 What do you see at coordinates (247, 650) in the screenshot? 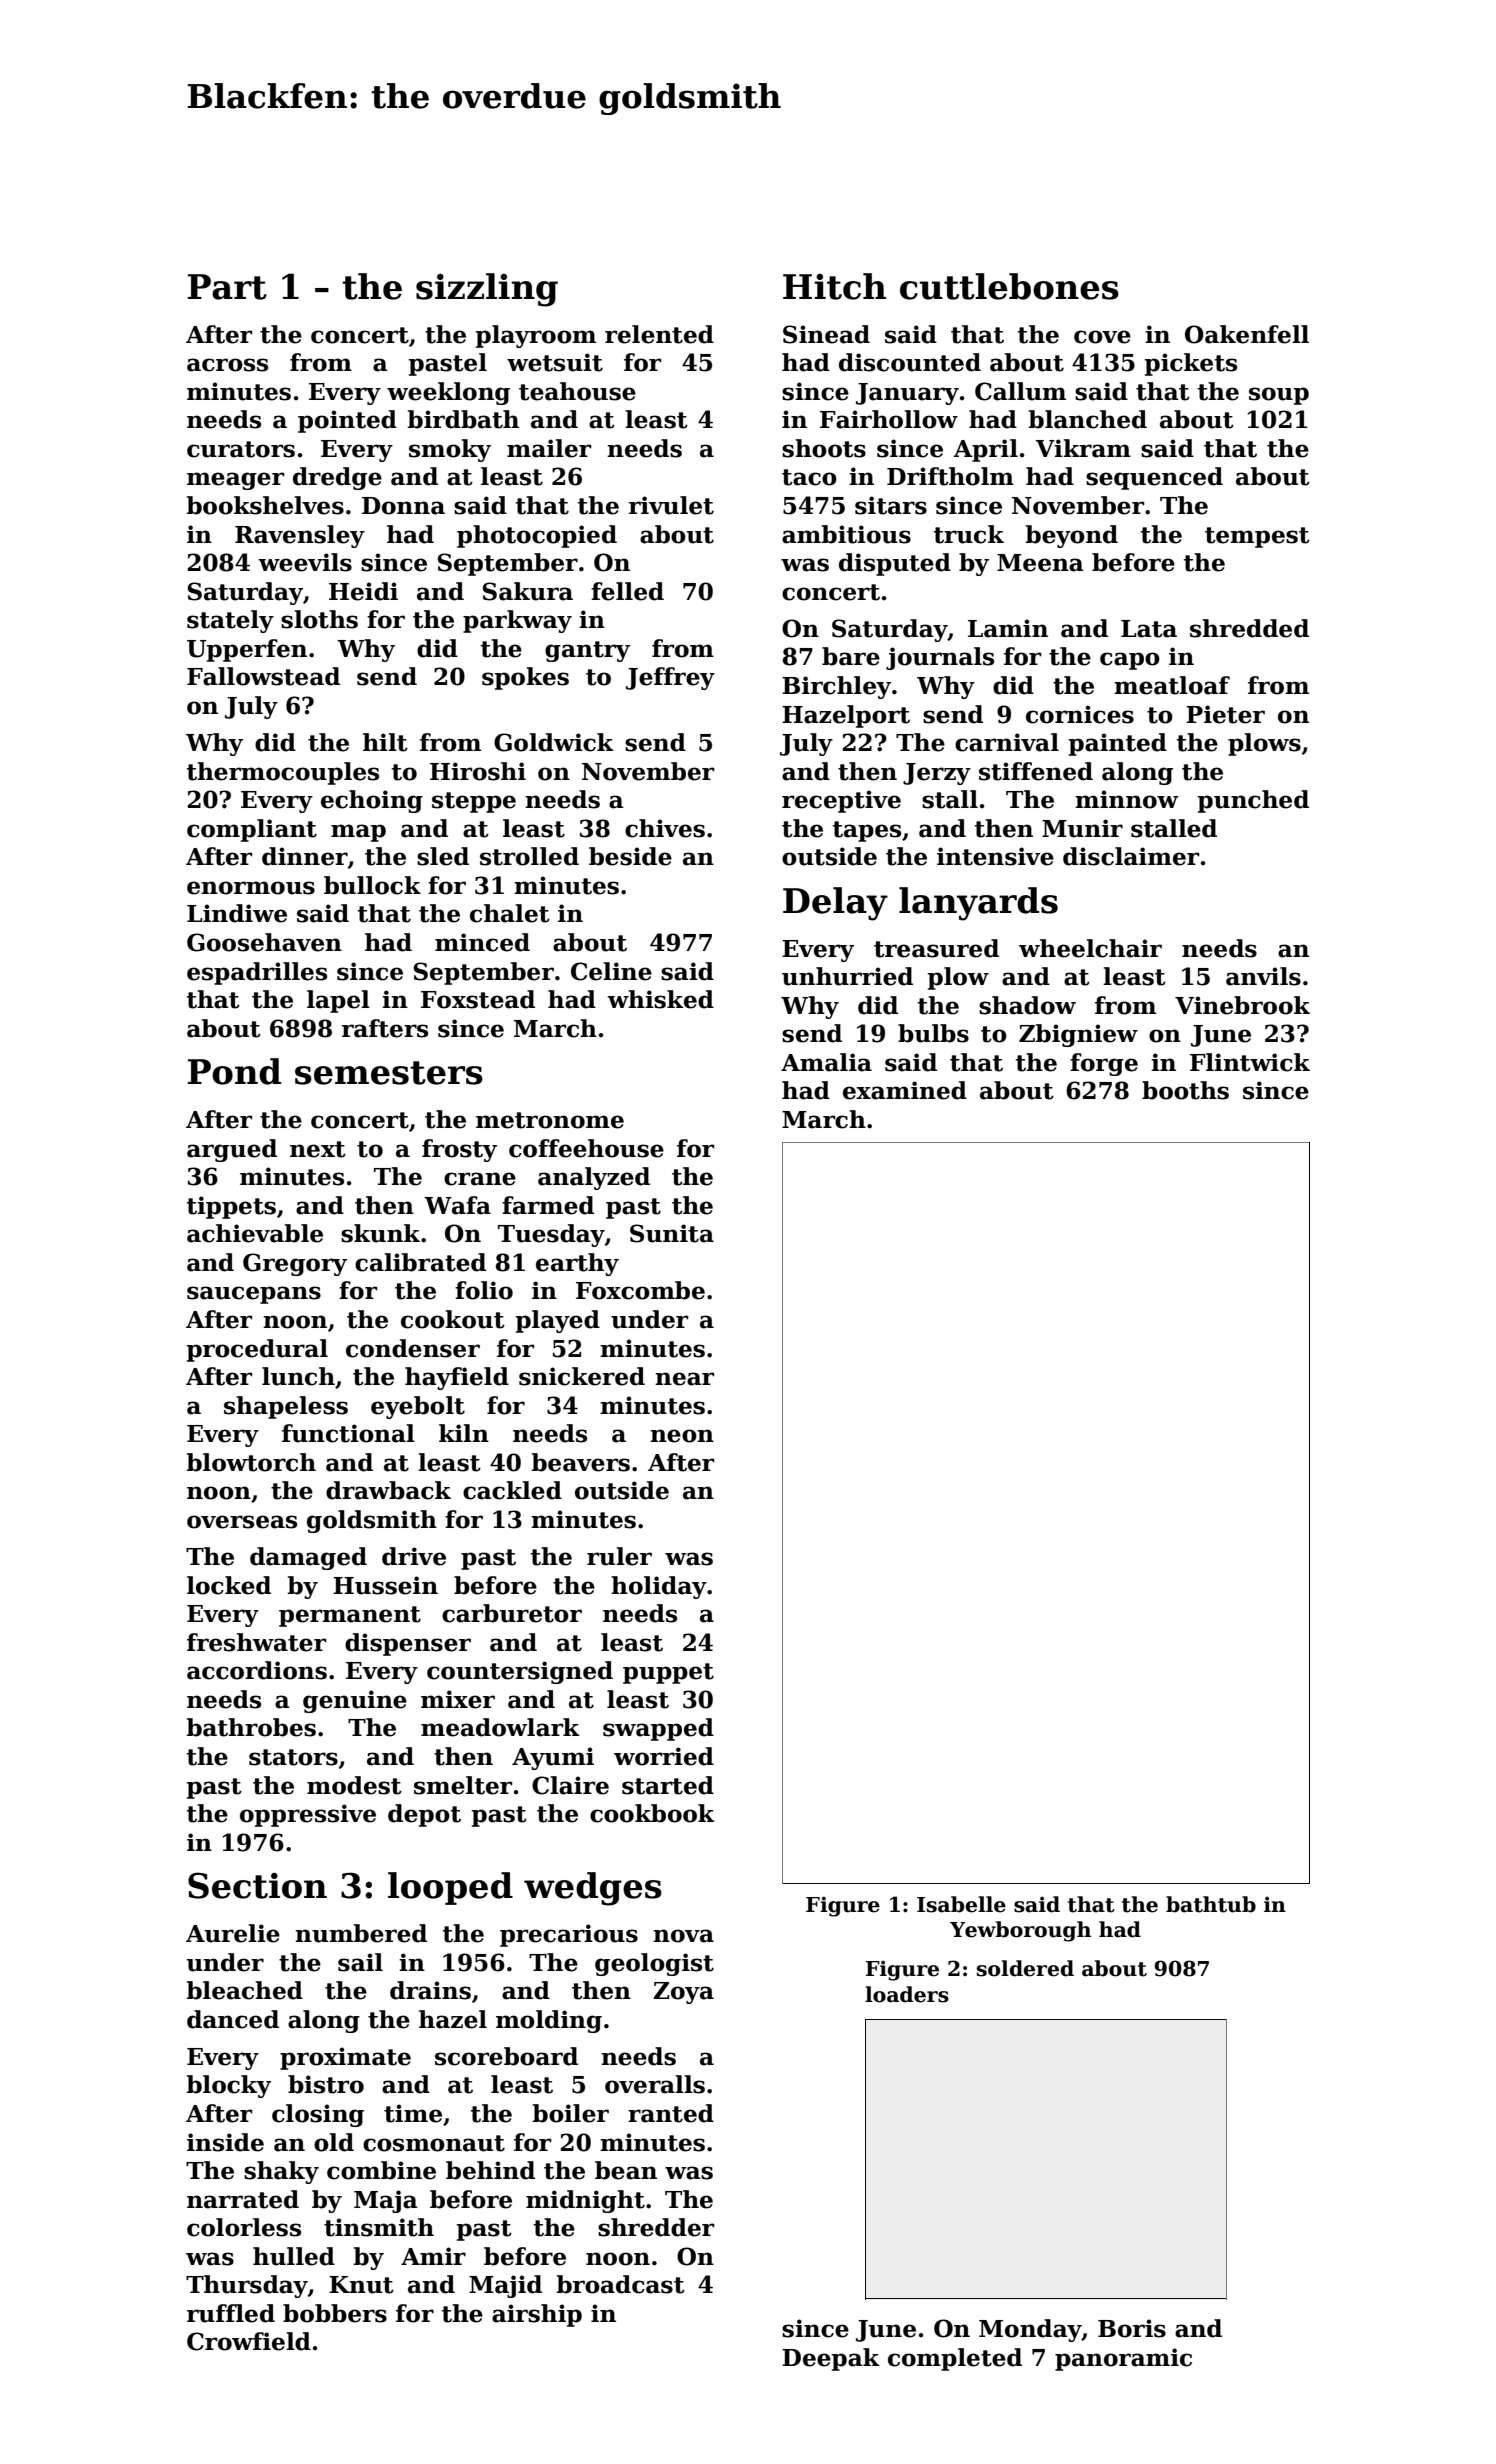
I see `Upperfen` at bounding box center [247, 650].
